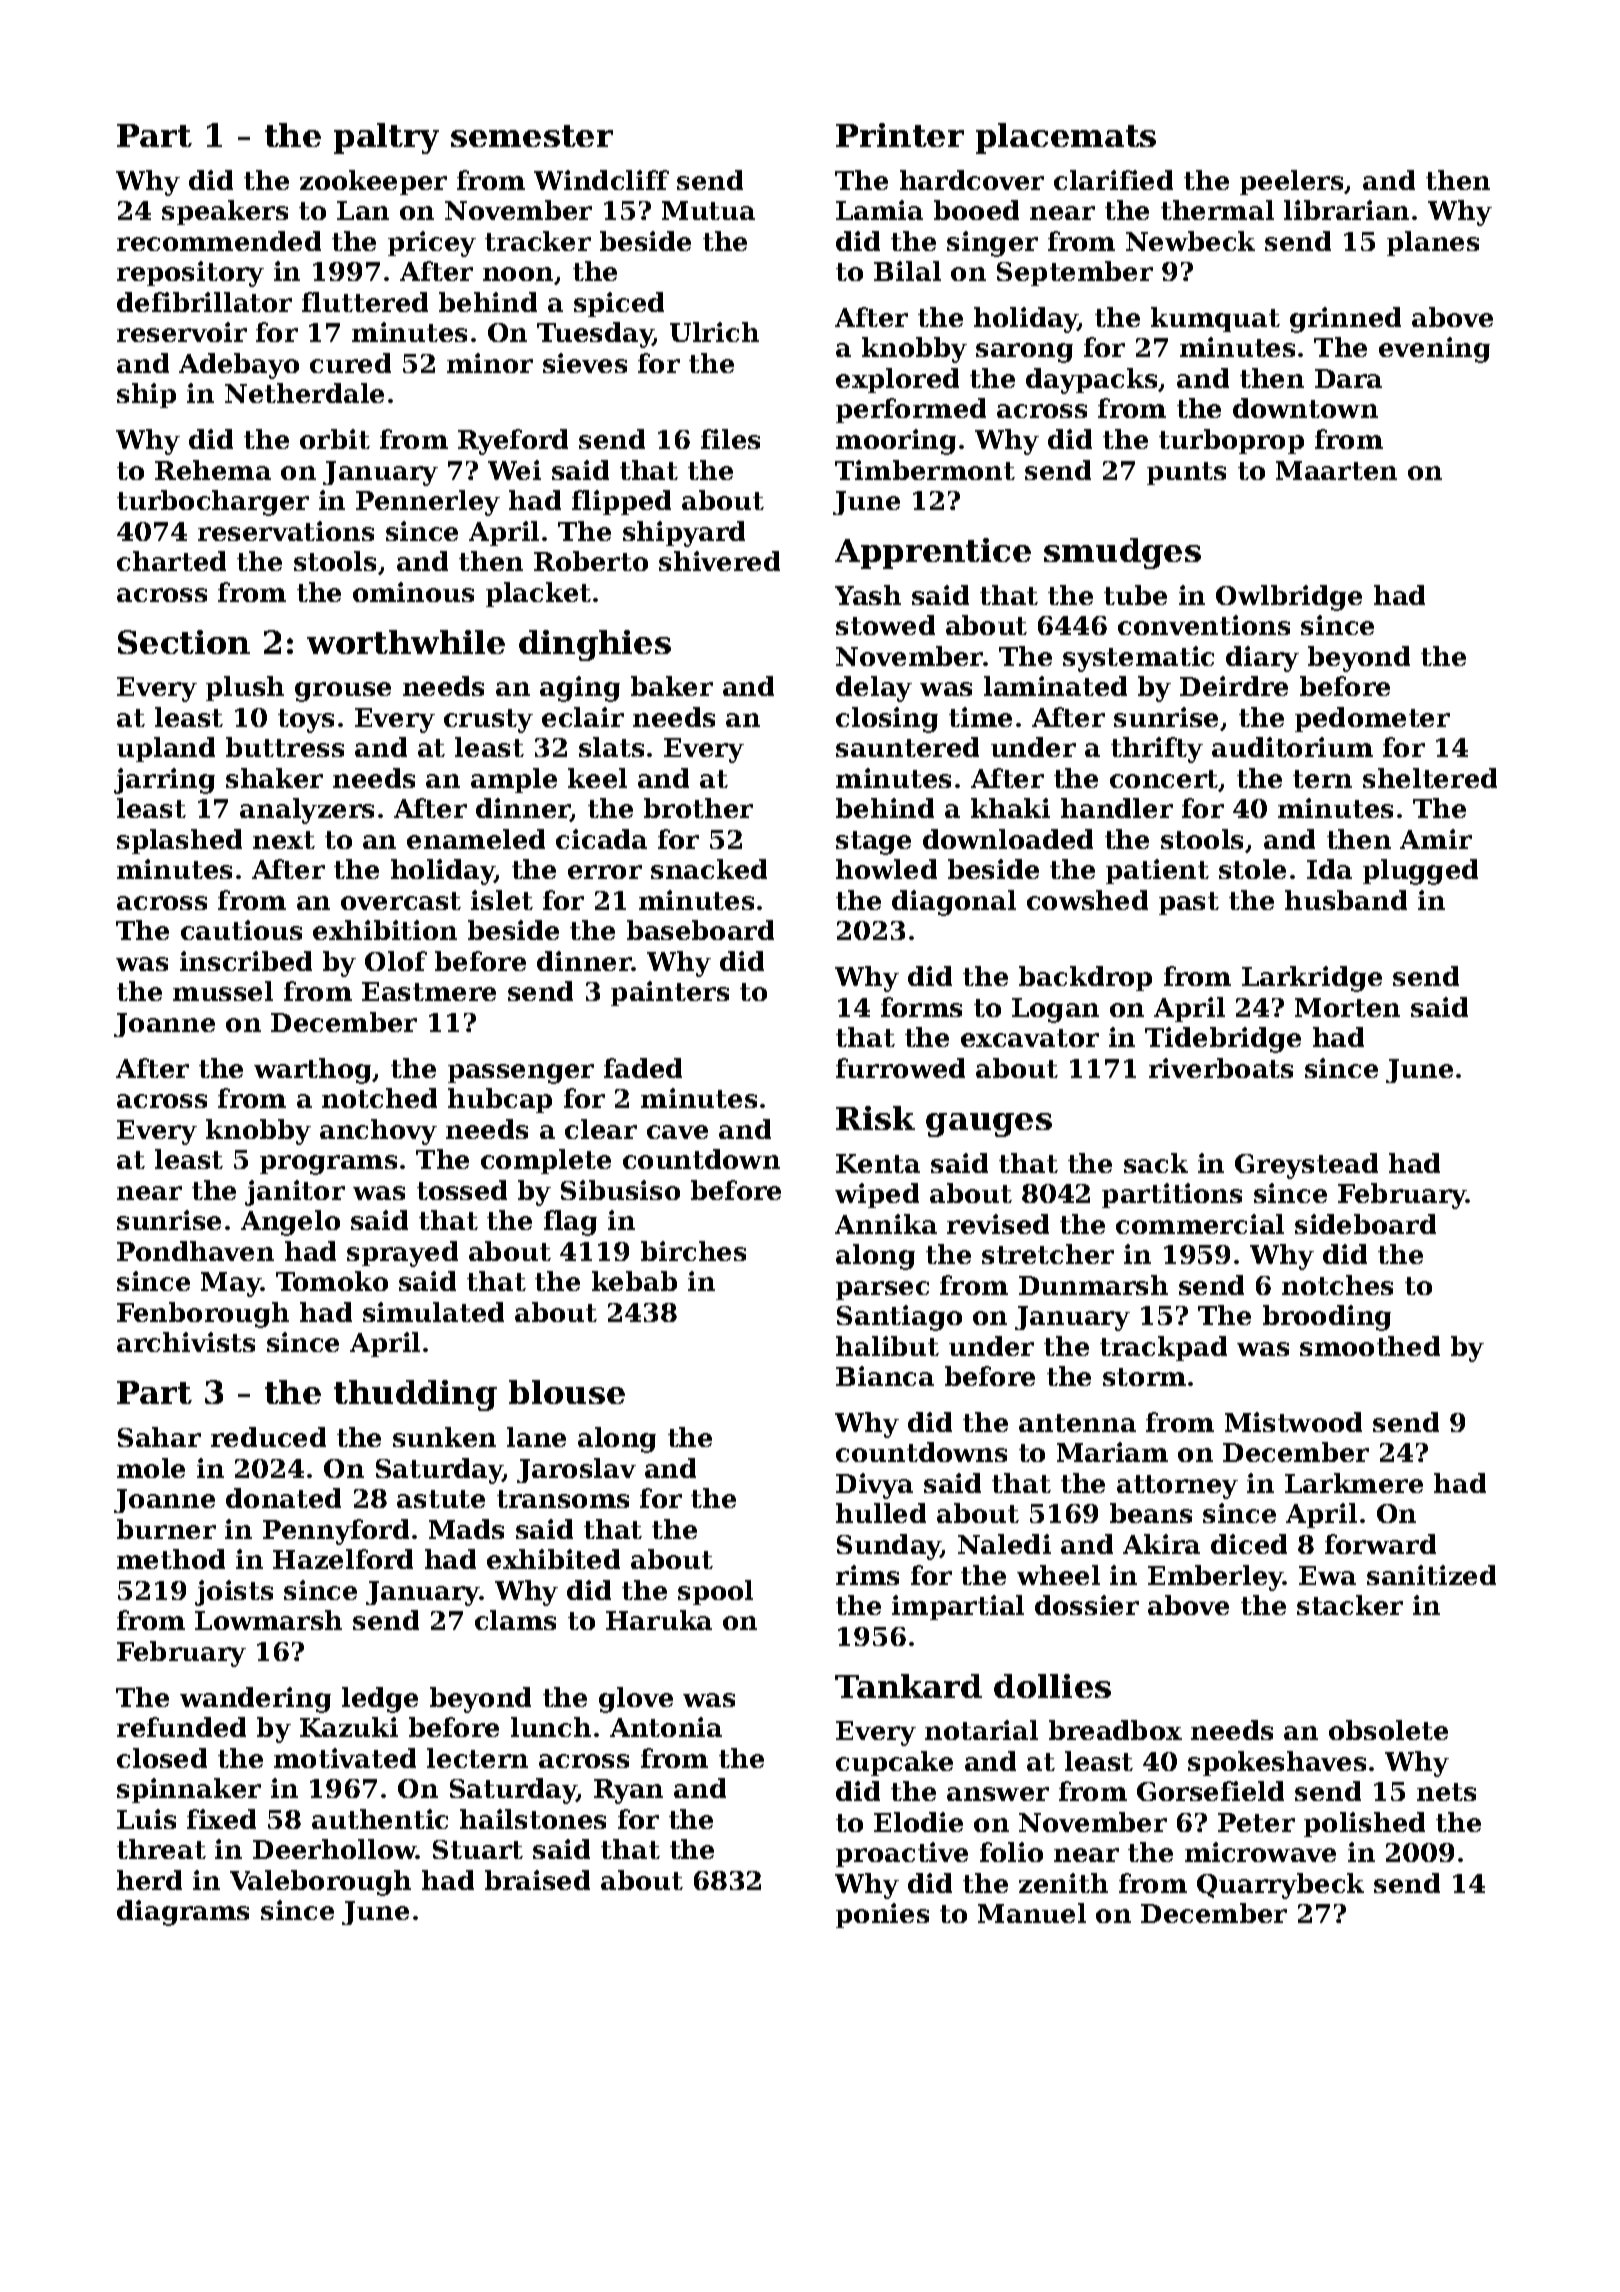 The image size is (1620, 2292). Describe the element at coordinates (670, 993) in the image. I see `painters` at that location.
